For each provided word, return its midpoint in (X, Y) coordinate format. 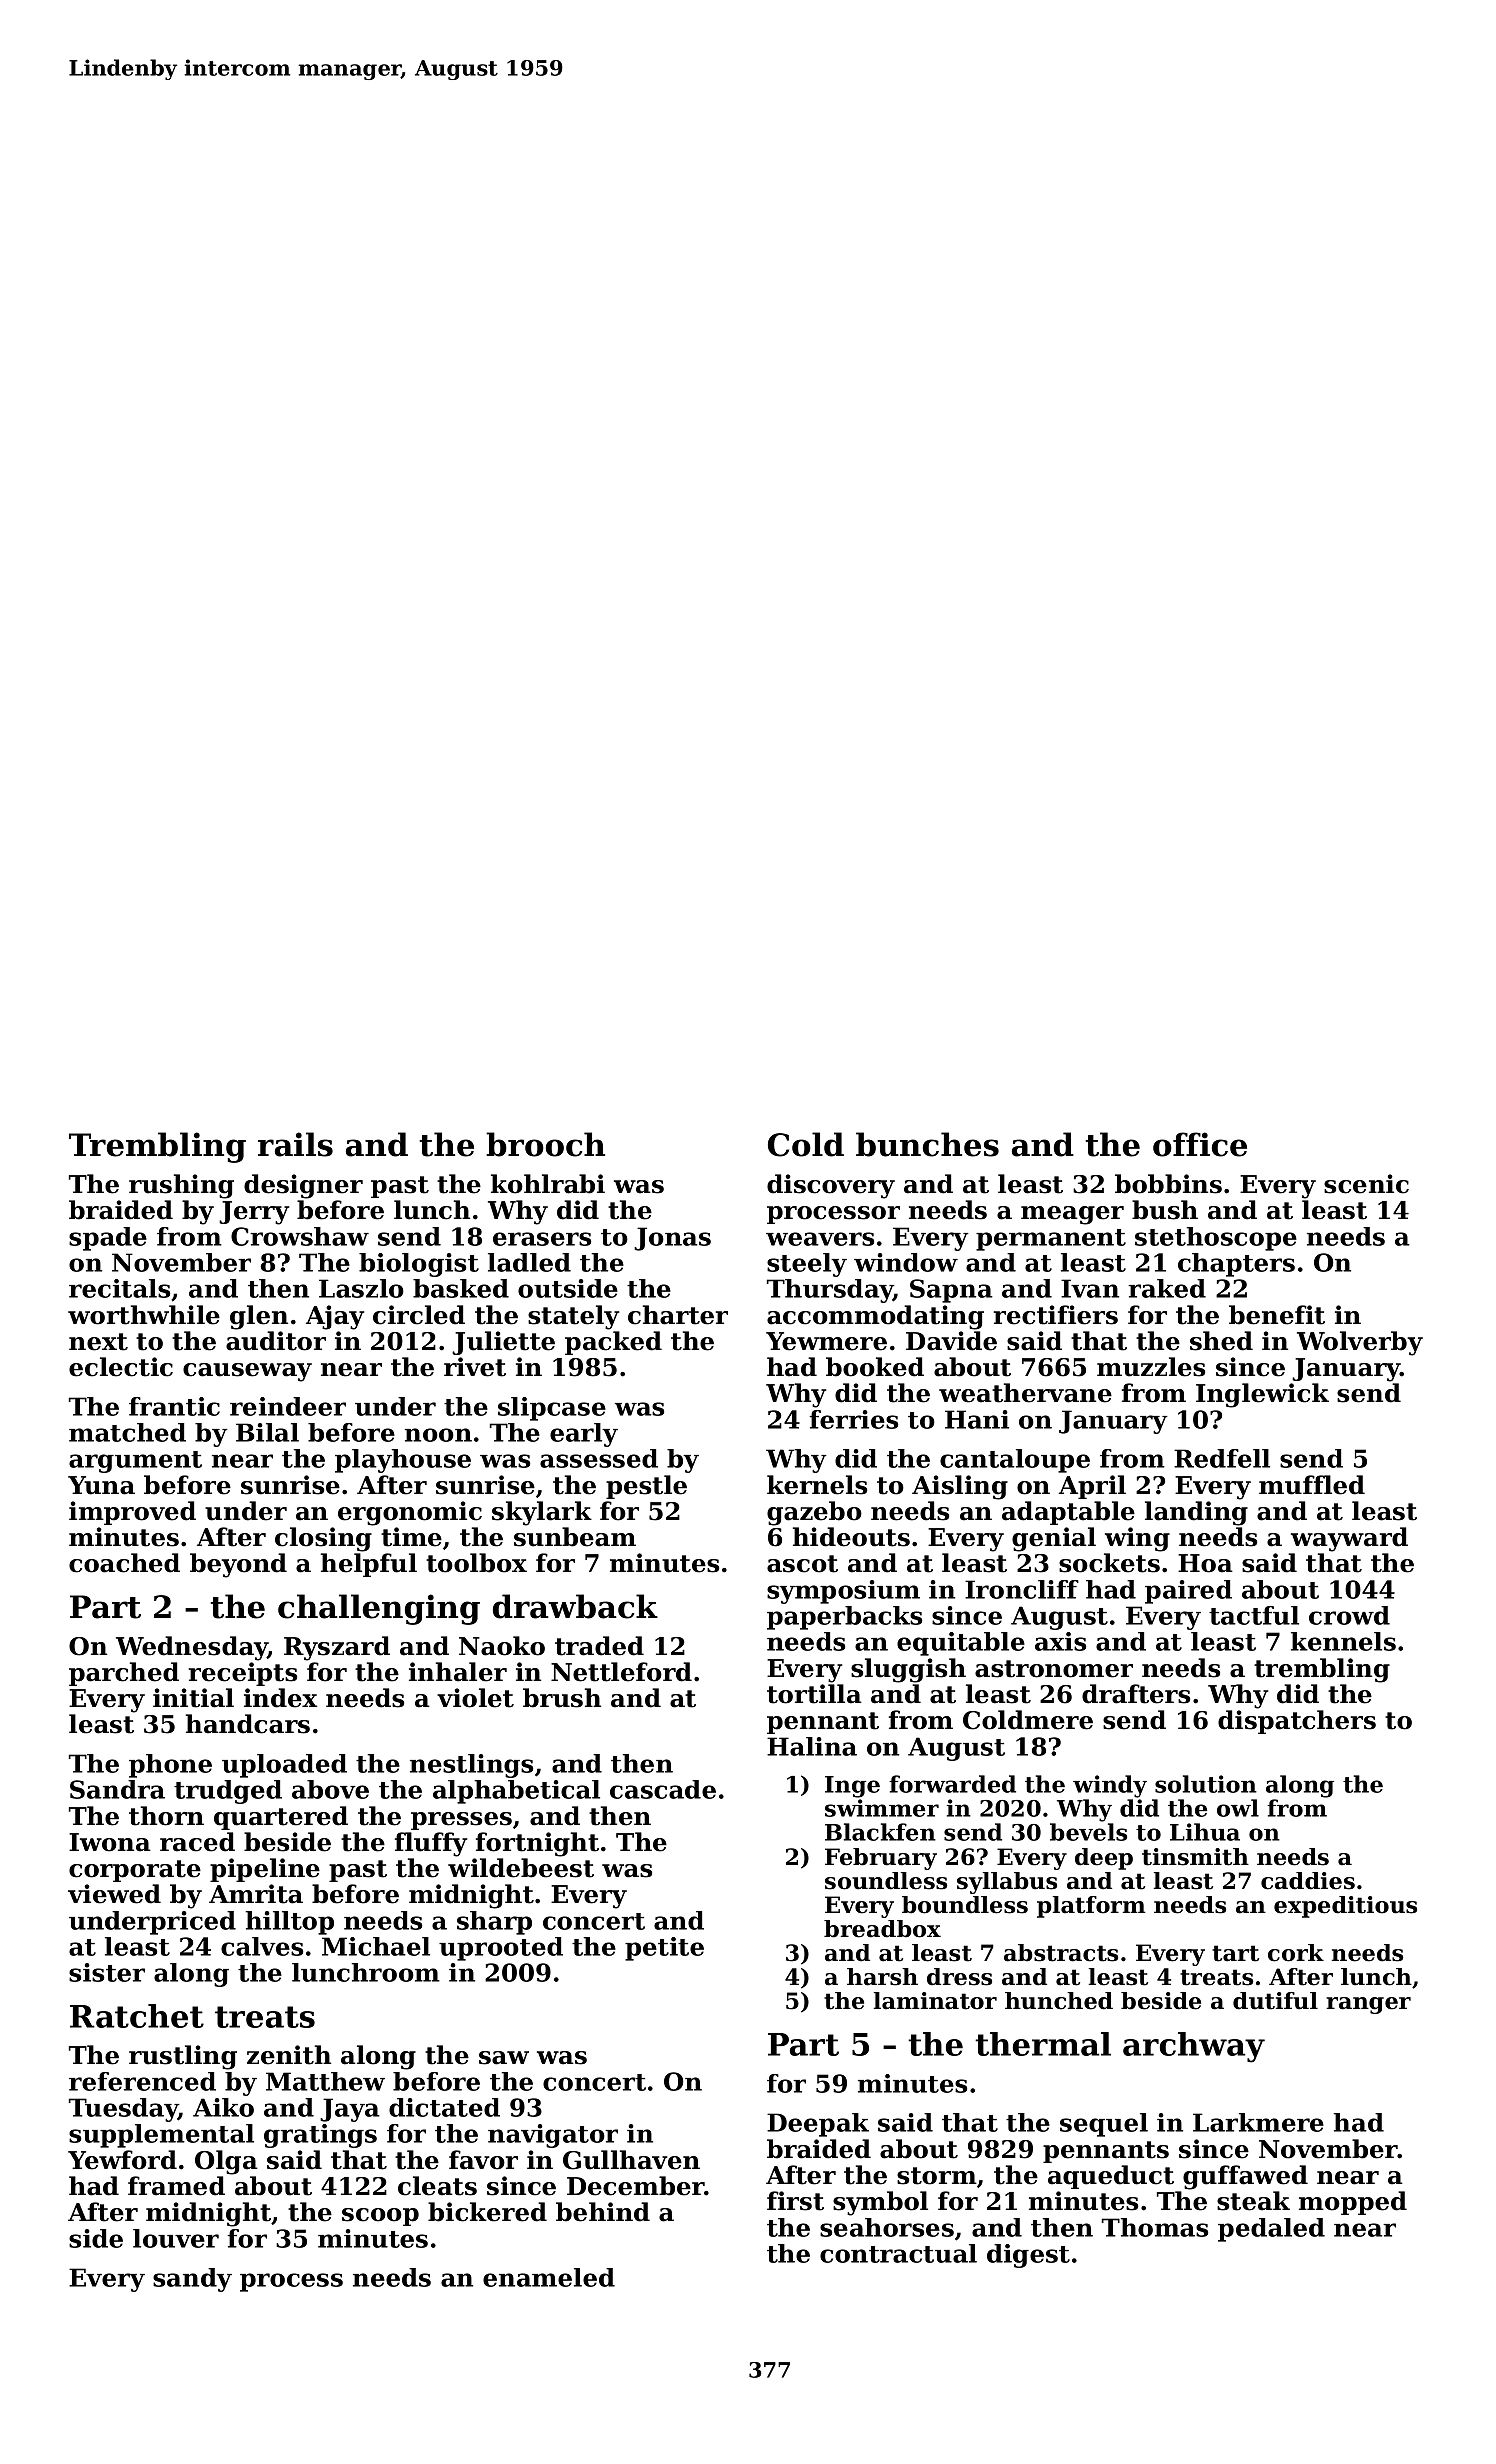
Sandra (117, 1789)
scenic (1366, 1184)
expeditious (1345, 1907)
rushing (181, 1186)
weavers (820, 1239)
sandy (192, 2280)
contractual (898, 2253)
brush (562, 1698)
